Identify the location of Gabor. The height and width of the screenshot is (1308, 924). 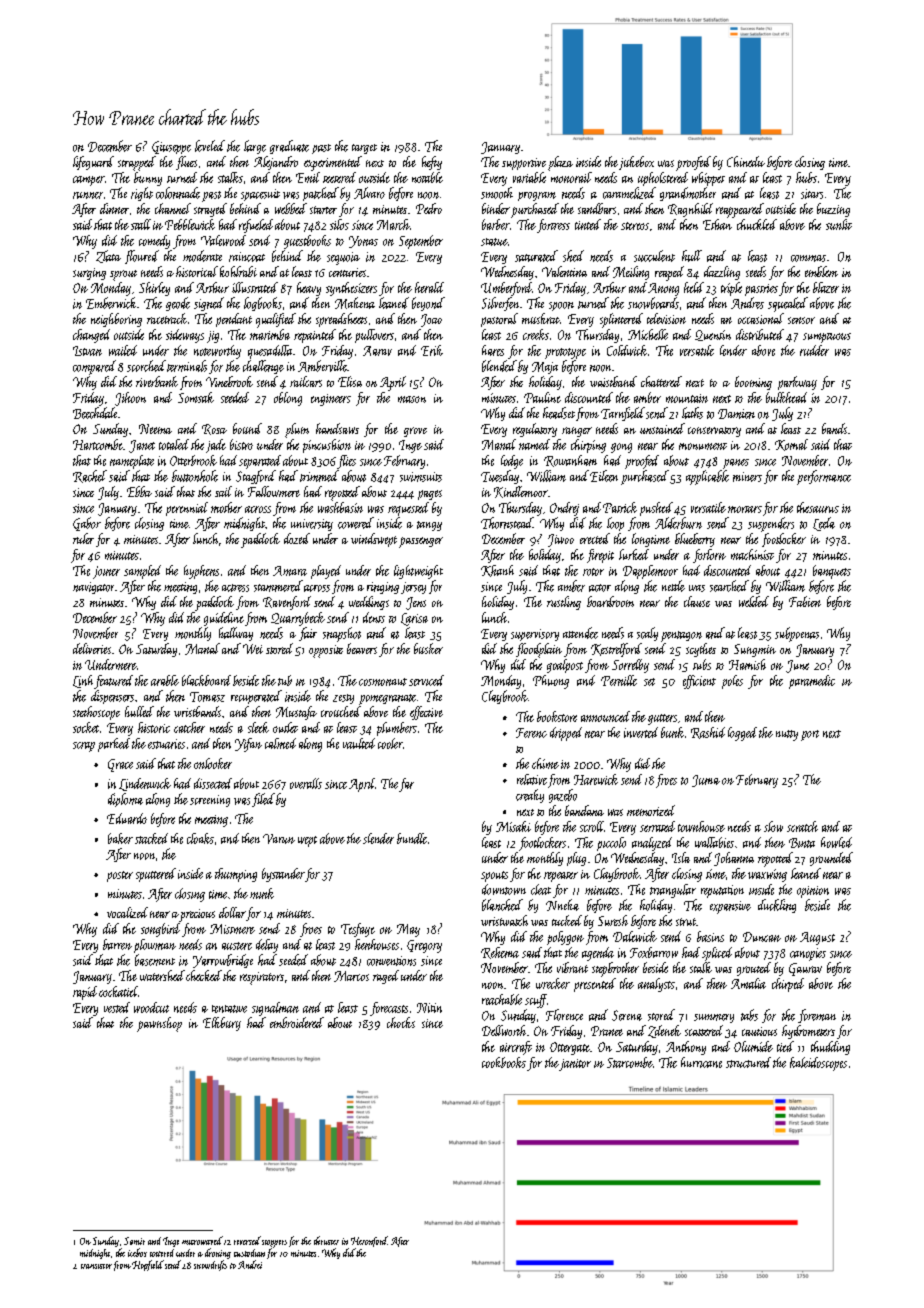
(87, 524).
